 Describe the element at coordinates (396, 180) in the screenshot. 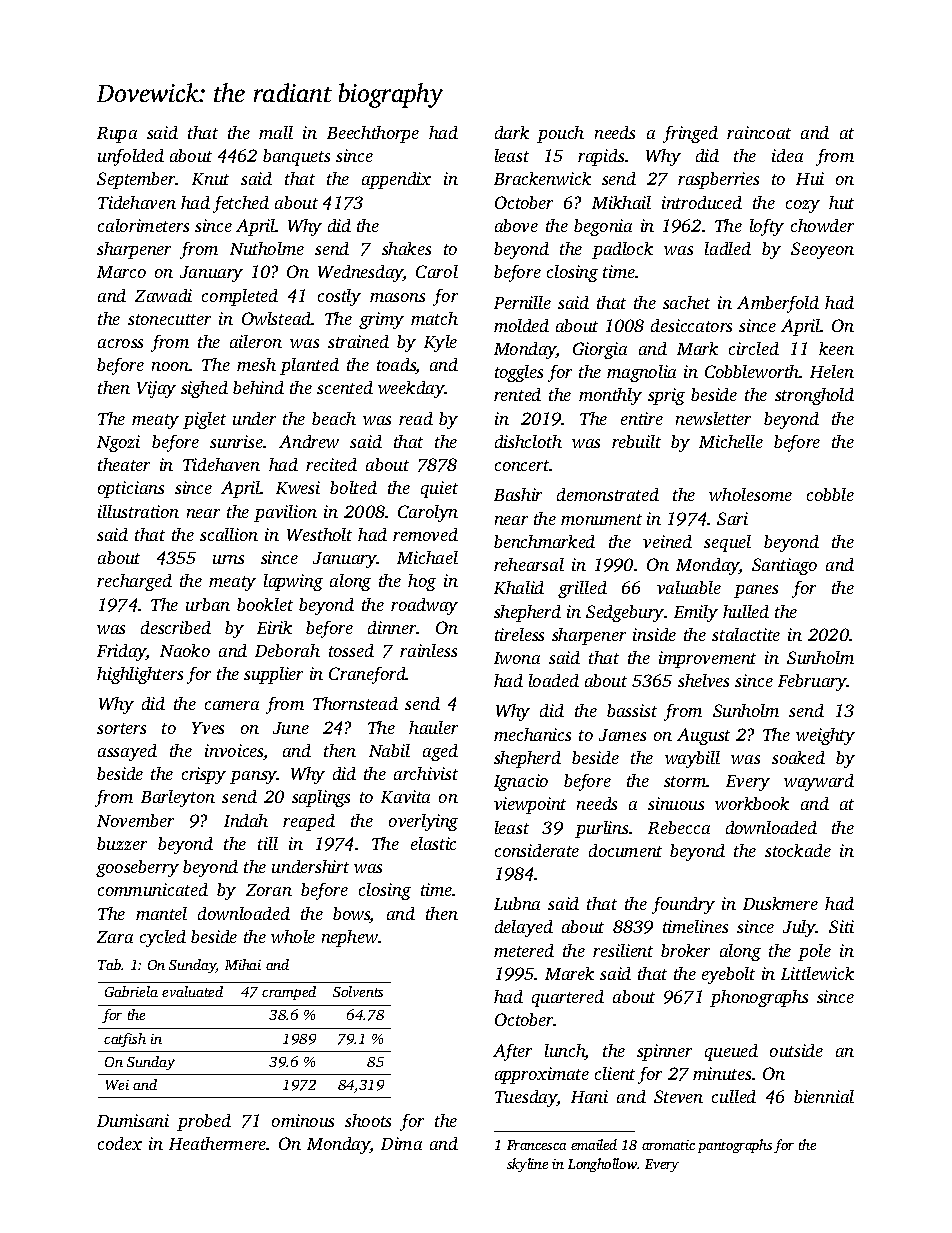

I see `appendix` at that location.
